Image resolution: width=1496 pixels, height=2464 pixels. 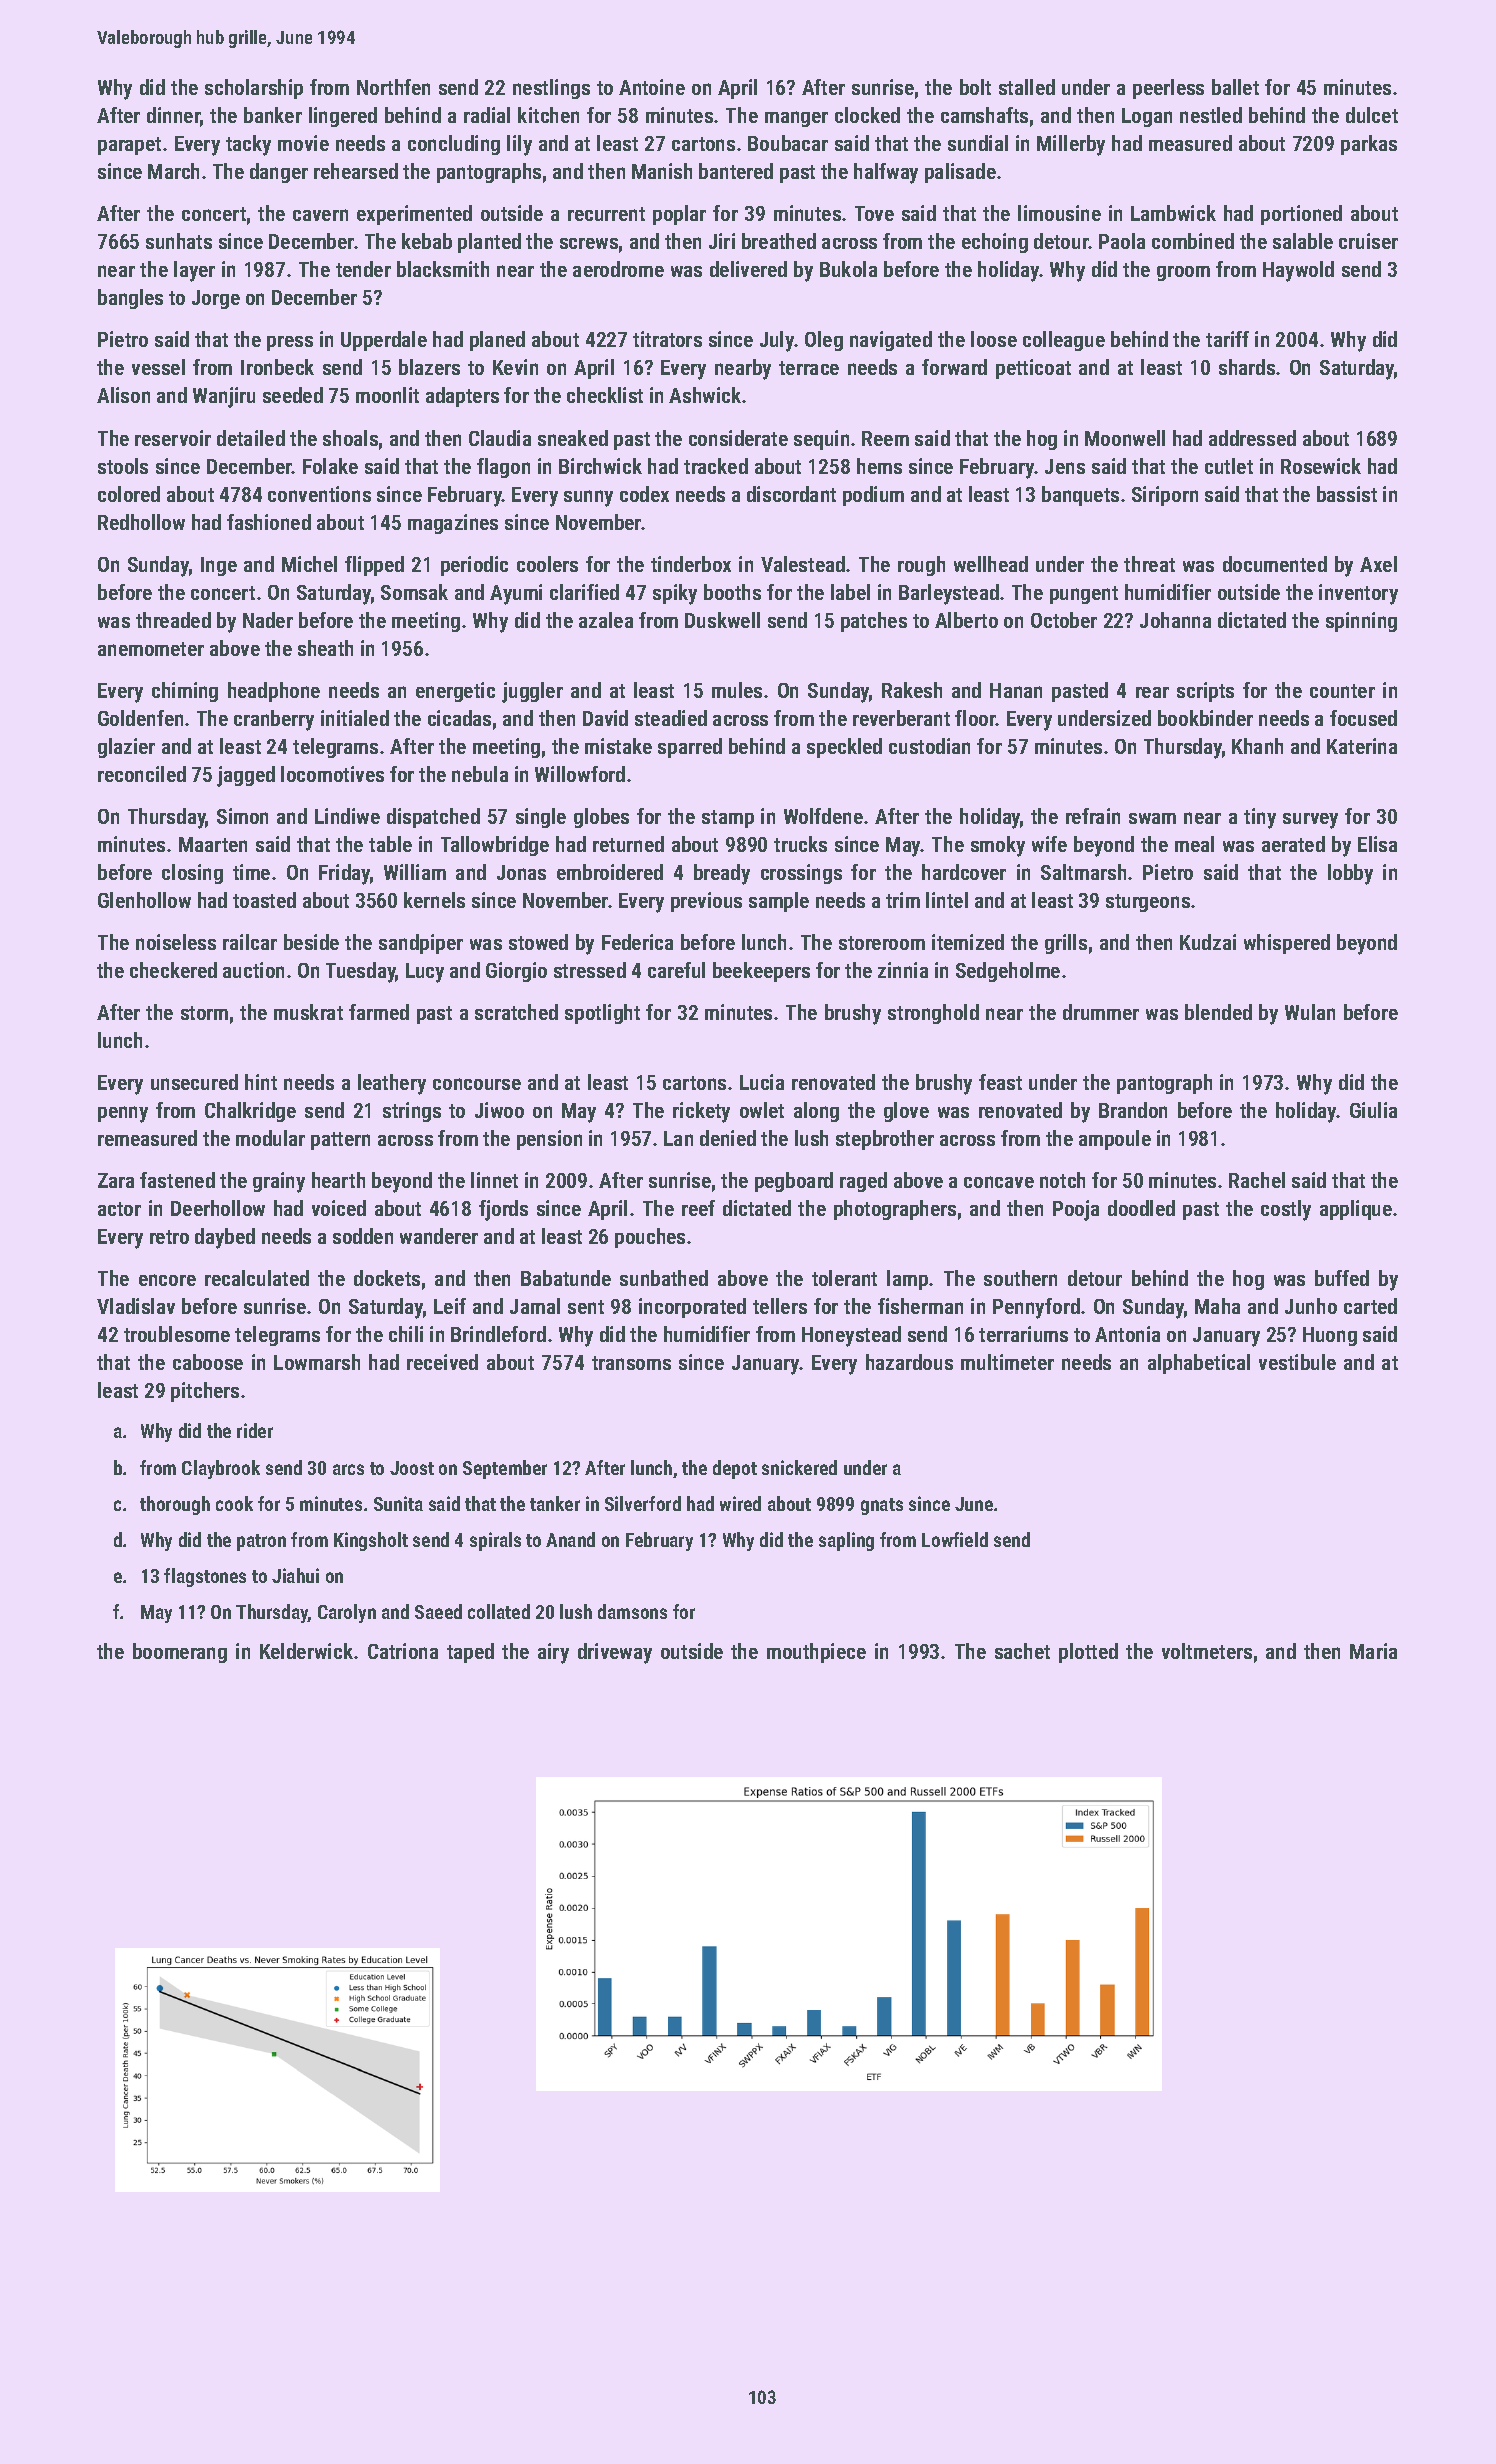 What do you see at coordinates (998, 846) in the image?
I see `smoky` at bounding box center [998, 846].
